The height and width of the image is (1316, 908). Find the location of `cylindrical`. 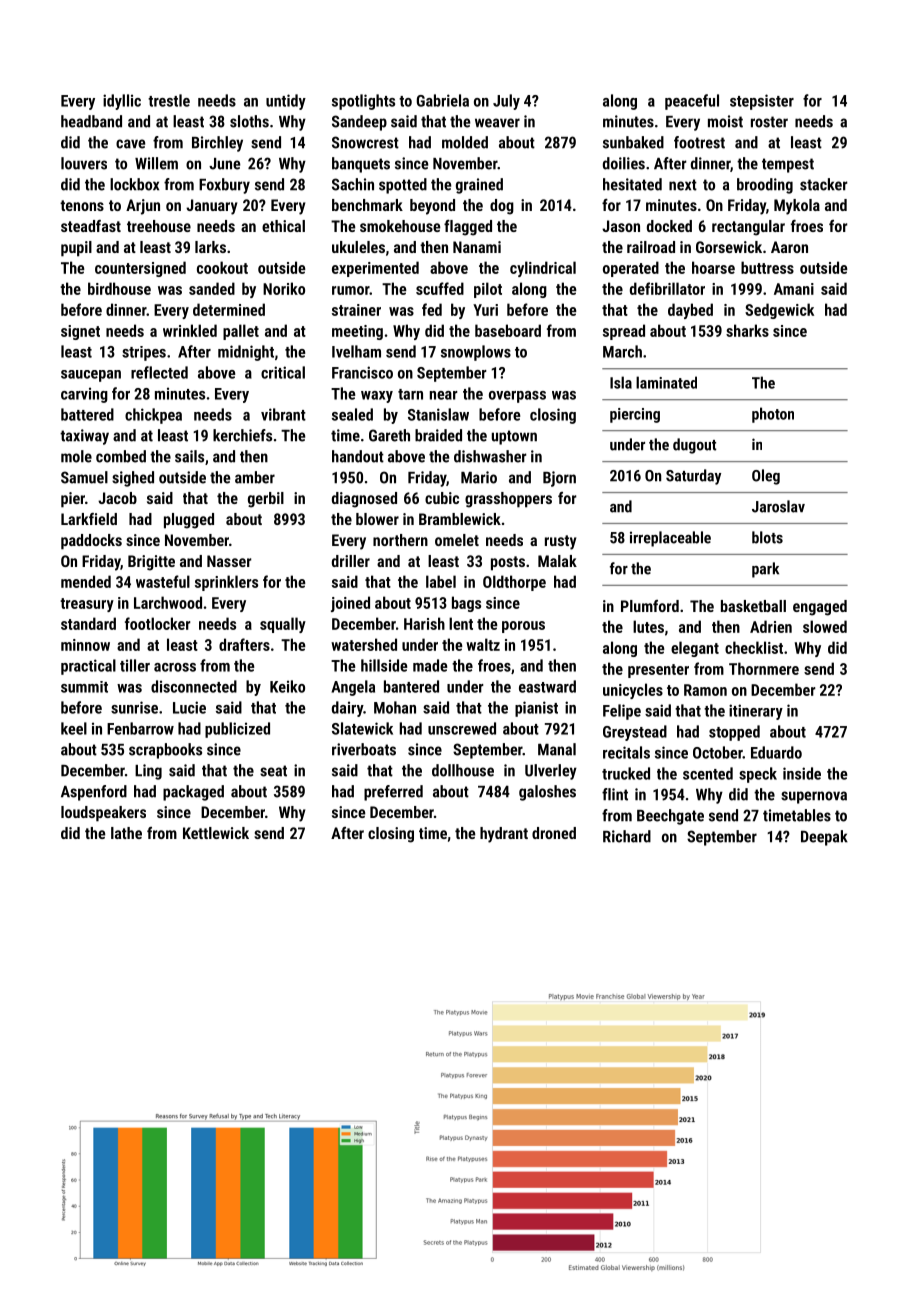

cylindrical is located at coordinates (543, 269).
